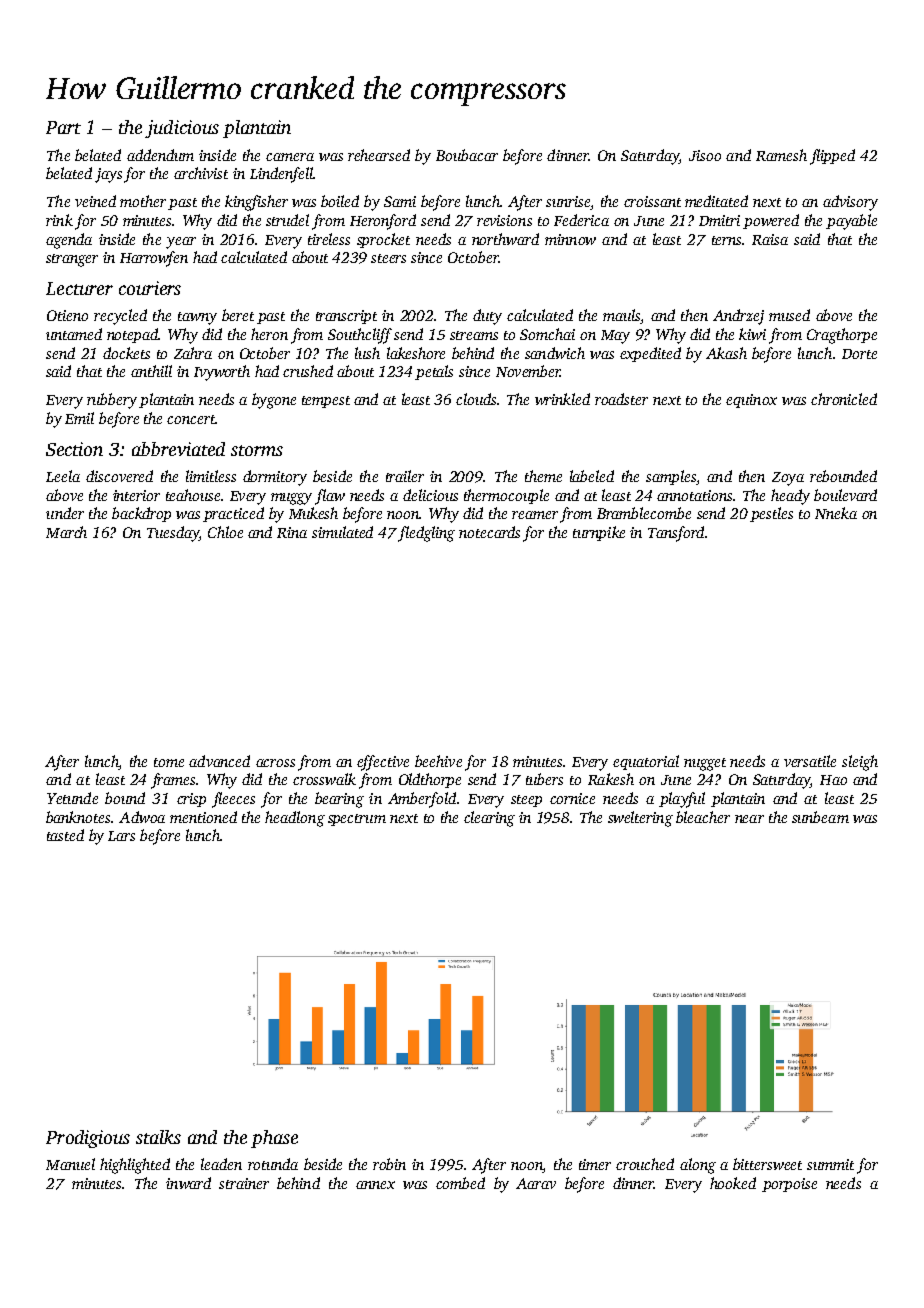 This document has height=1308, width=924. What do you see at coordinates (705, 764) in the document?
I see `nugget` at bounding box center [705, 764].
